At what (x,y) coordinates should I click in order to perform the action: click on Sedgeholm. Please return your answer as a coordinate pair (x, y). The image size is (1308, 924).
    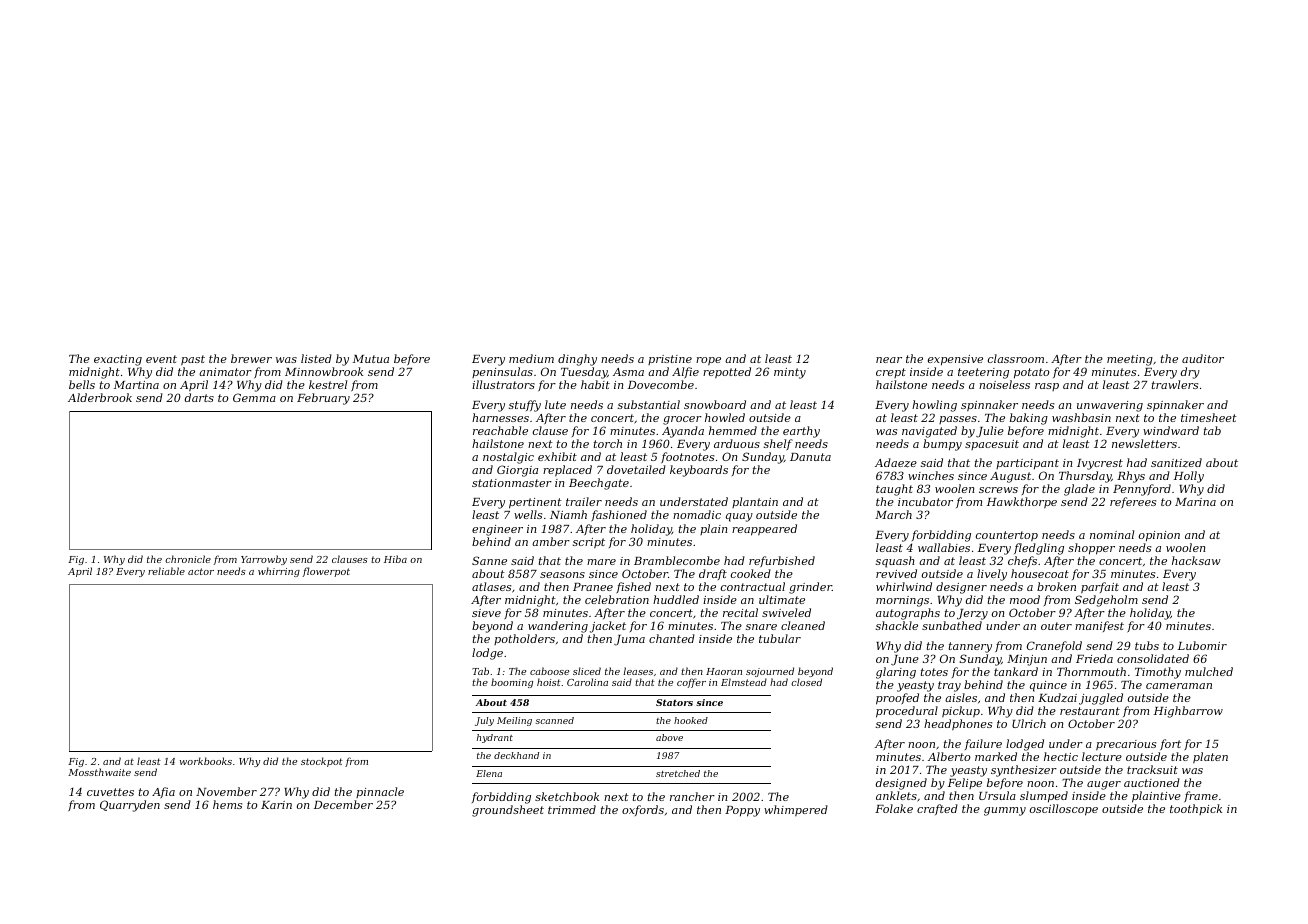
    Looking at the image, I should click on (1106, 601).
